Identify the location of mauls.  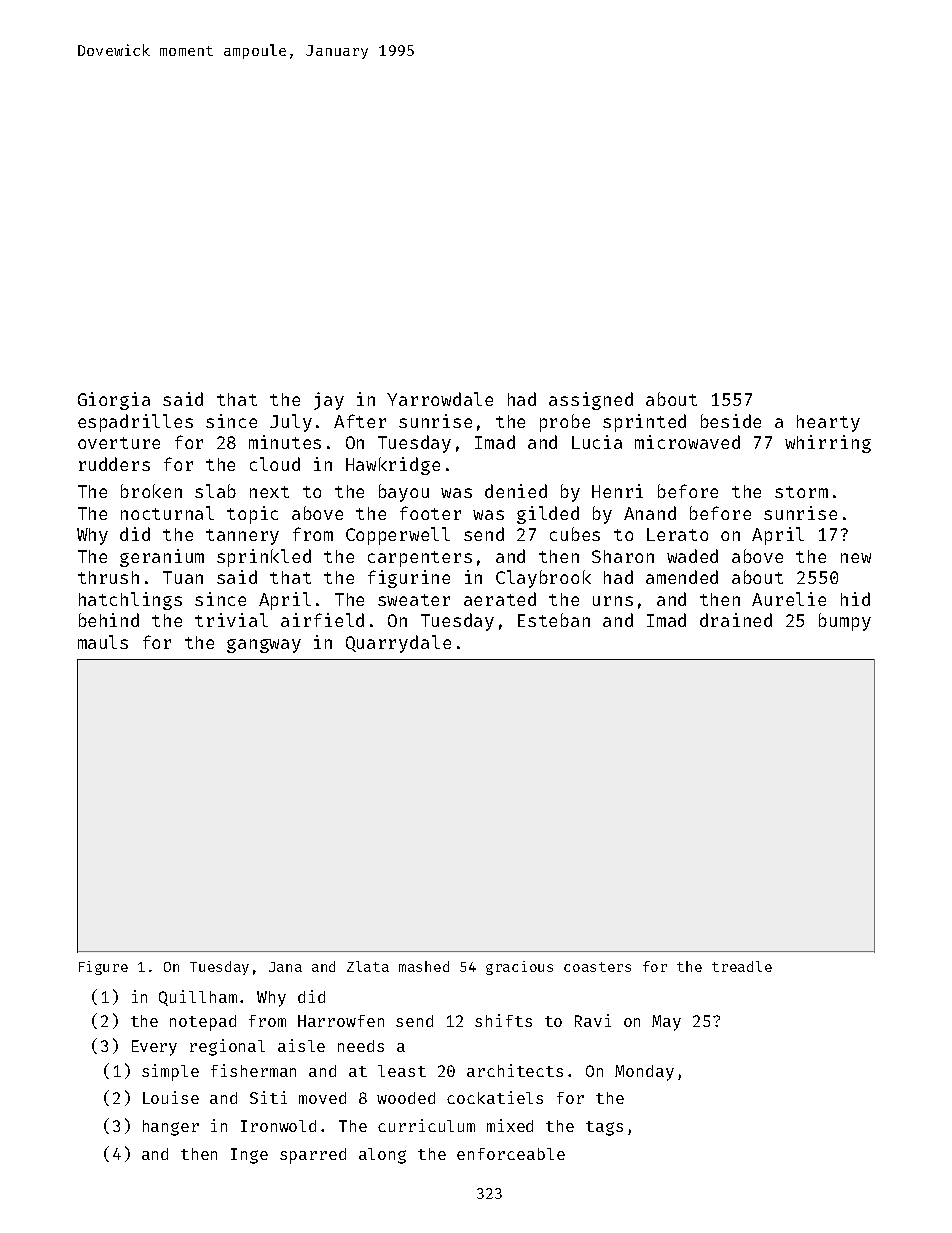
(103, 642).
